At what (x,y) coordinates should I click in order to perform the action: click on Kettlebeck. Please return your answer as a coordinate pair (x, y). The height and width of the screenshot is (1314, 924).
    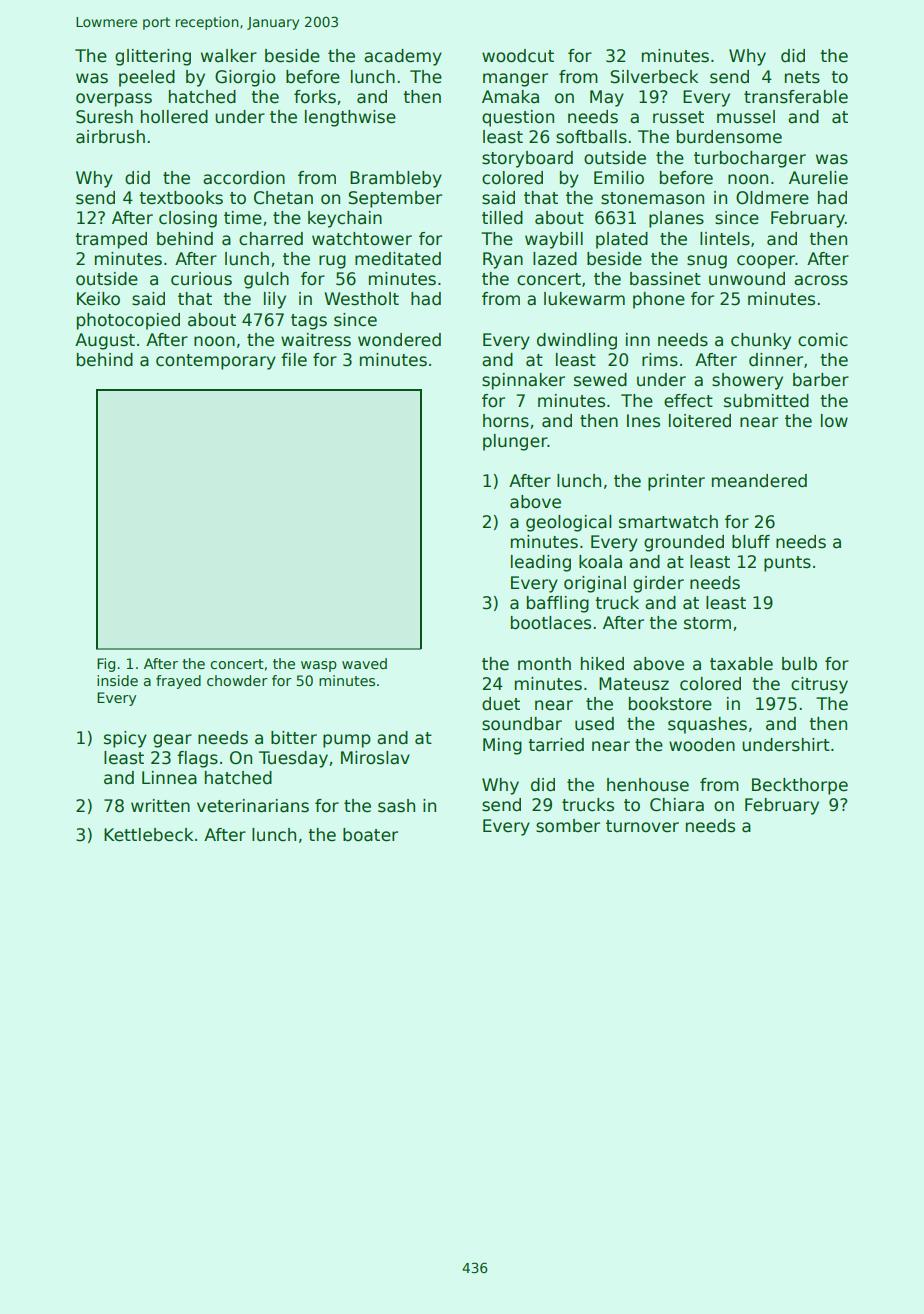
    Looking at the image, I should click on (148, 835).
